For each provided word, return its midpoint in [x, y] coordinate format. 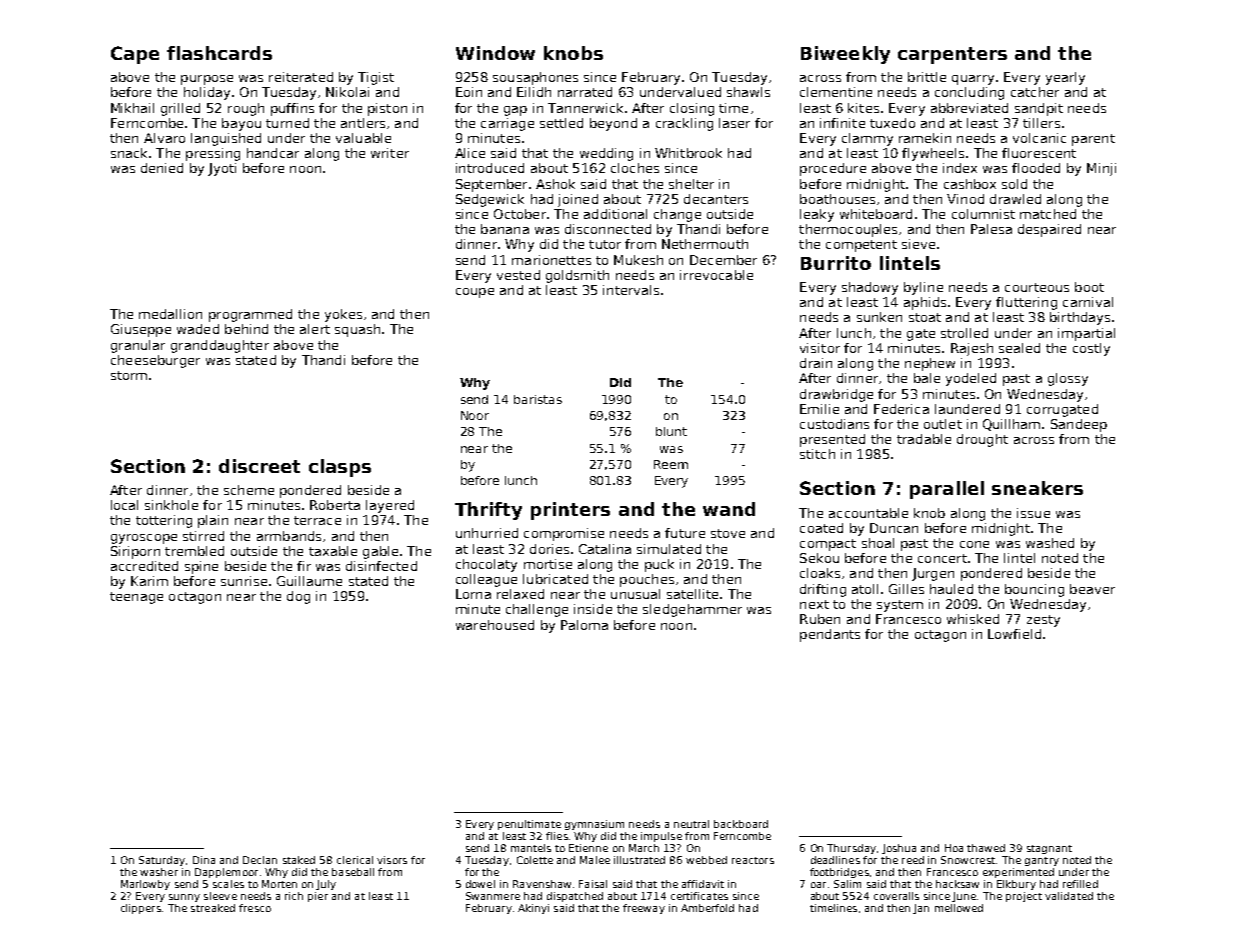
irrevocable [716, 275]
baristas [538, 399]
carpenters [952, 55]
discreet [259, 466]
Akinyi [533, 909]
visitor [820, 348]
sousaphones [535, 78]
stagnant [1049, 849]
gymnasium [594, 825]
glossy [1068, 379]
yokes [343, 315]
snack [129, 153]
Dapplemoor [226, 873]
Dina [204, 860]
